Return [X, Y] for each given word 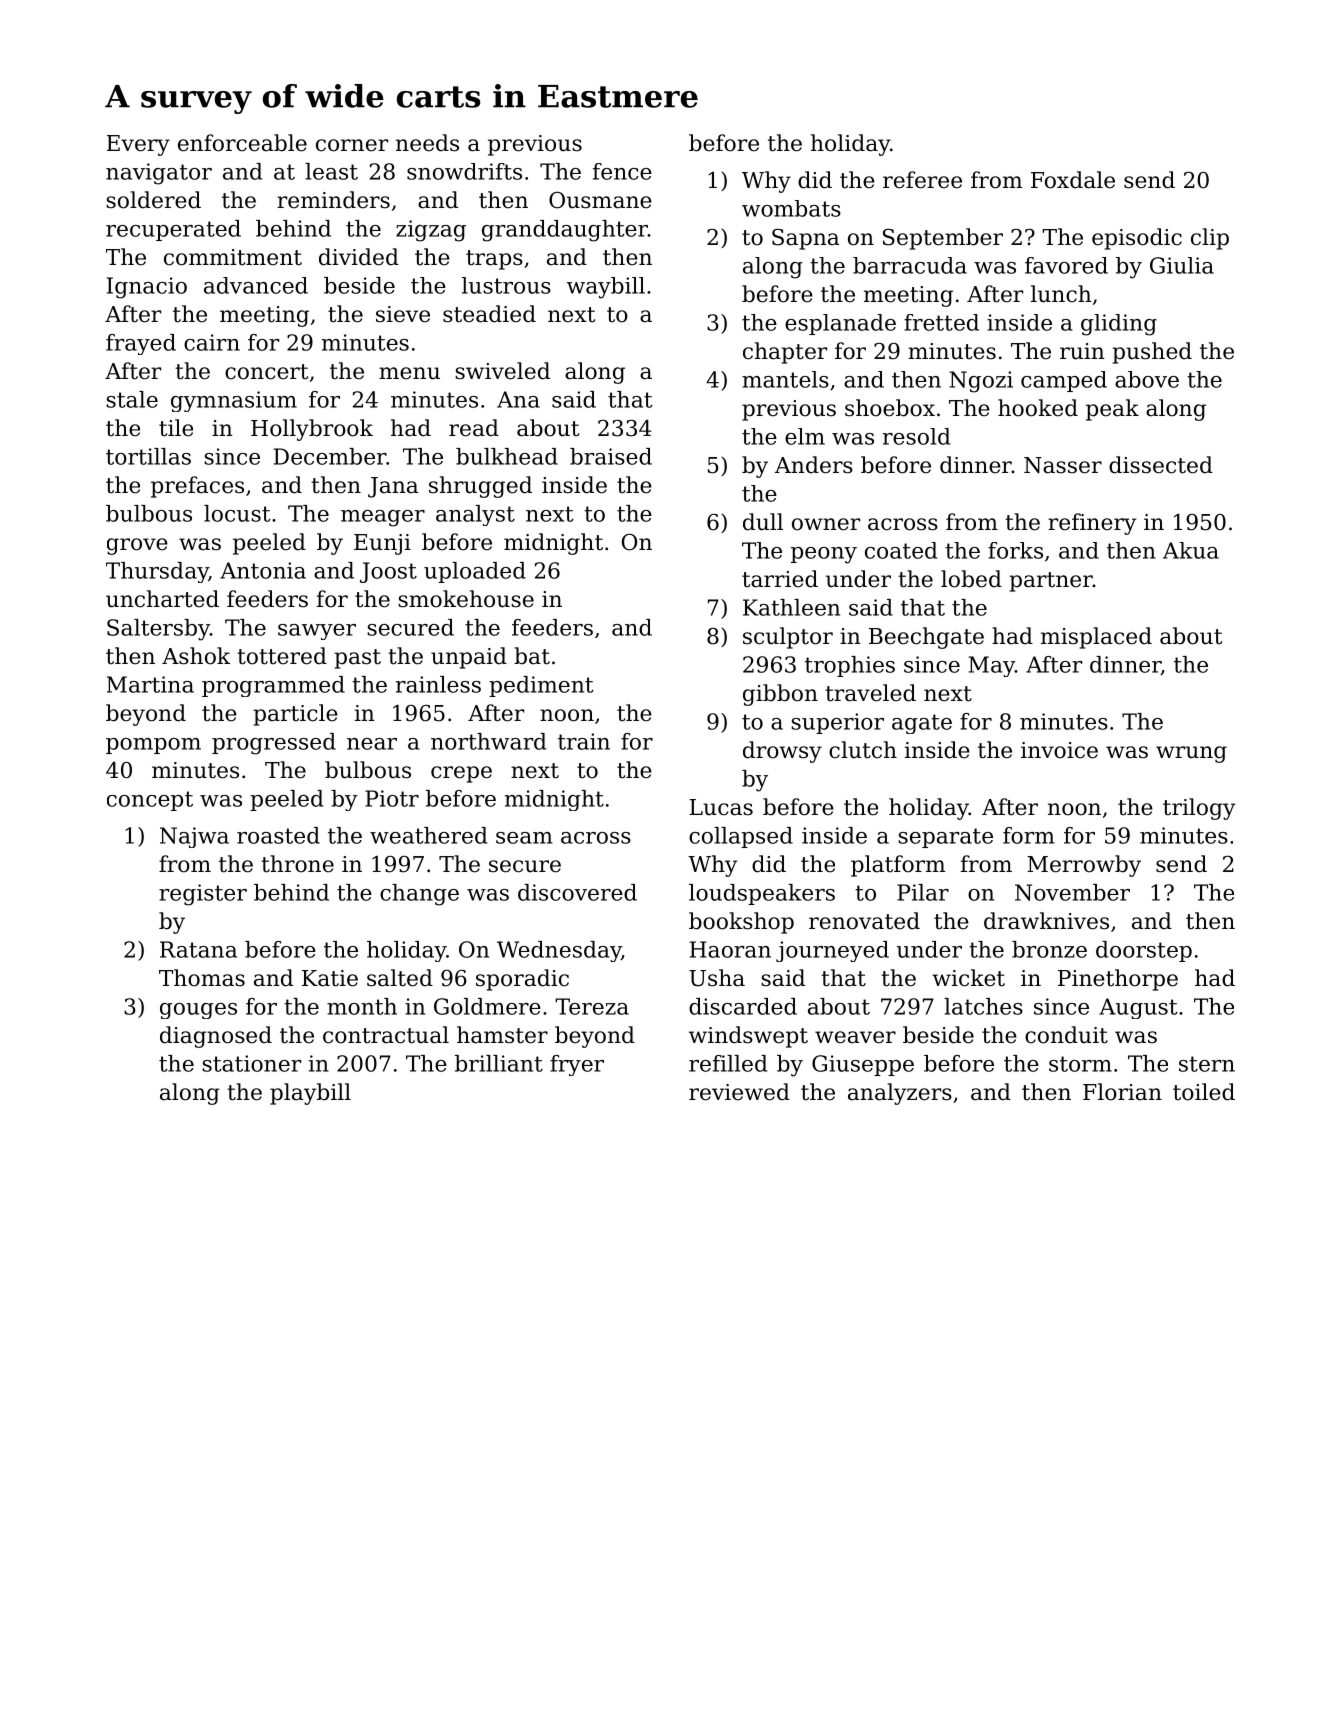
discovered [577, 892]
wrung [1191, 754]
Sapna [805, 239]
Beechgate [926, 638]
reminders [333, 200]
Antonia [263, 570]
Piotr [392, 798]
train [584, 741]
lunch [1061, 294]
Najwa [194, 837]
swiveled [502, 371]
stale [132, 399]
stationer [251, 1063]
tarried [780, 579]
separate [945, 838]
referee [922, 180]
